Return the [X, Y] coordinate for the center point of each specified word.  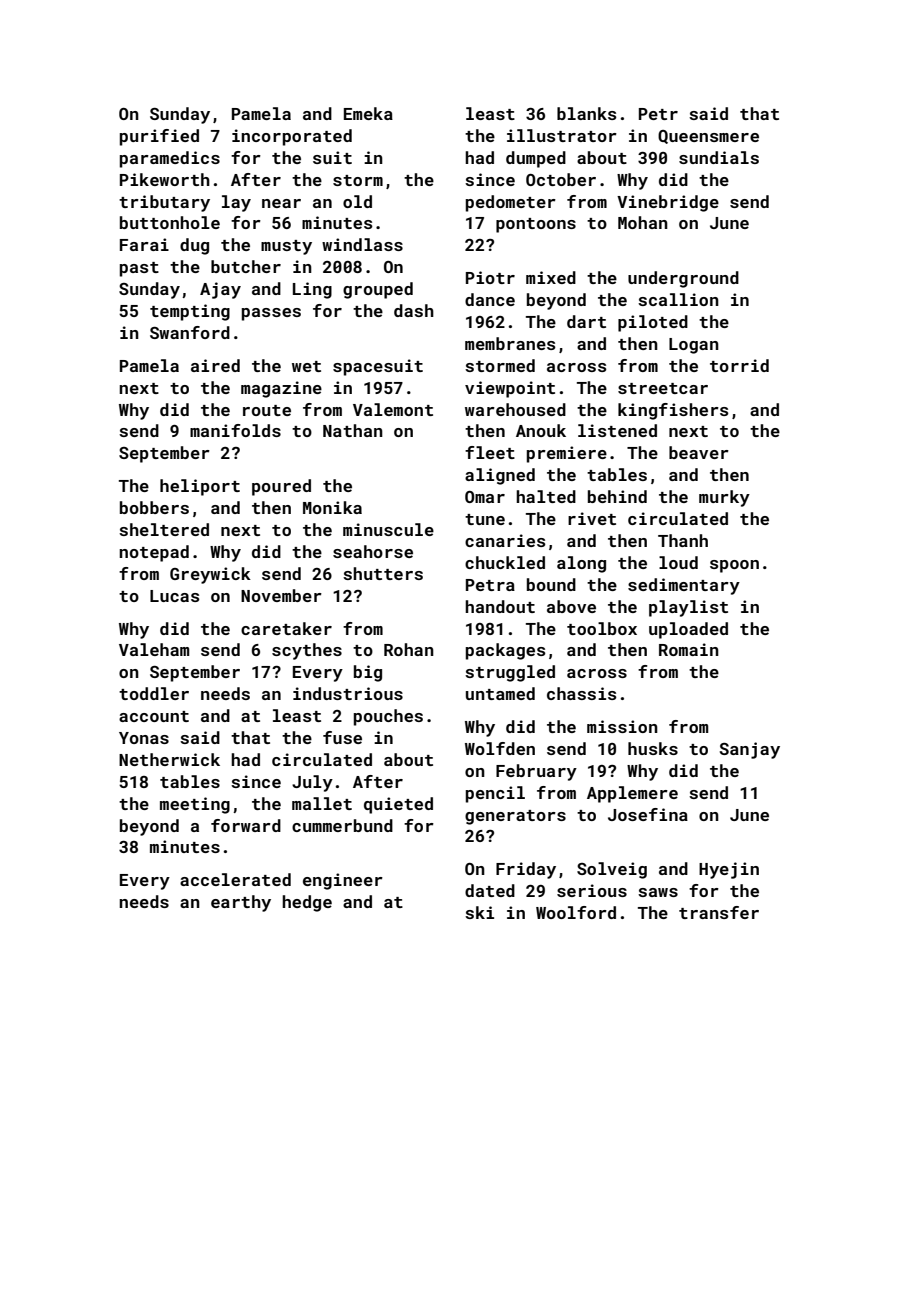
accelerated [235, 879]
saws [658, 892]
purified [159, 137]
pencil [495, 794]
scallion [678, 299]
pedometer [511, 203]
